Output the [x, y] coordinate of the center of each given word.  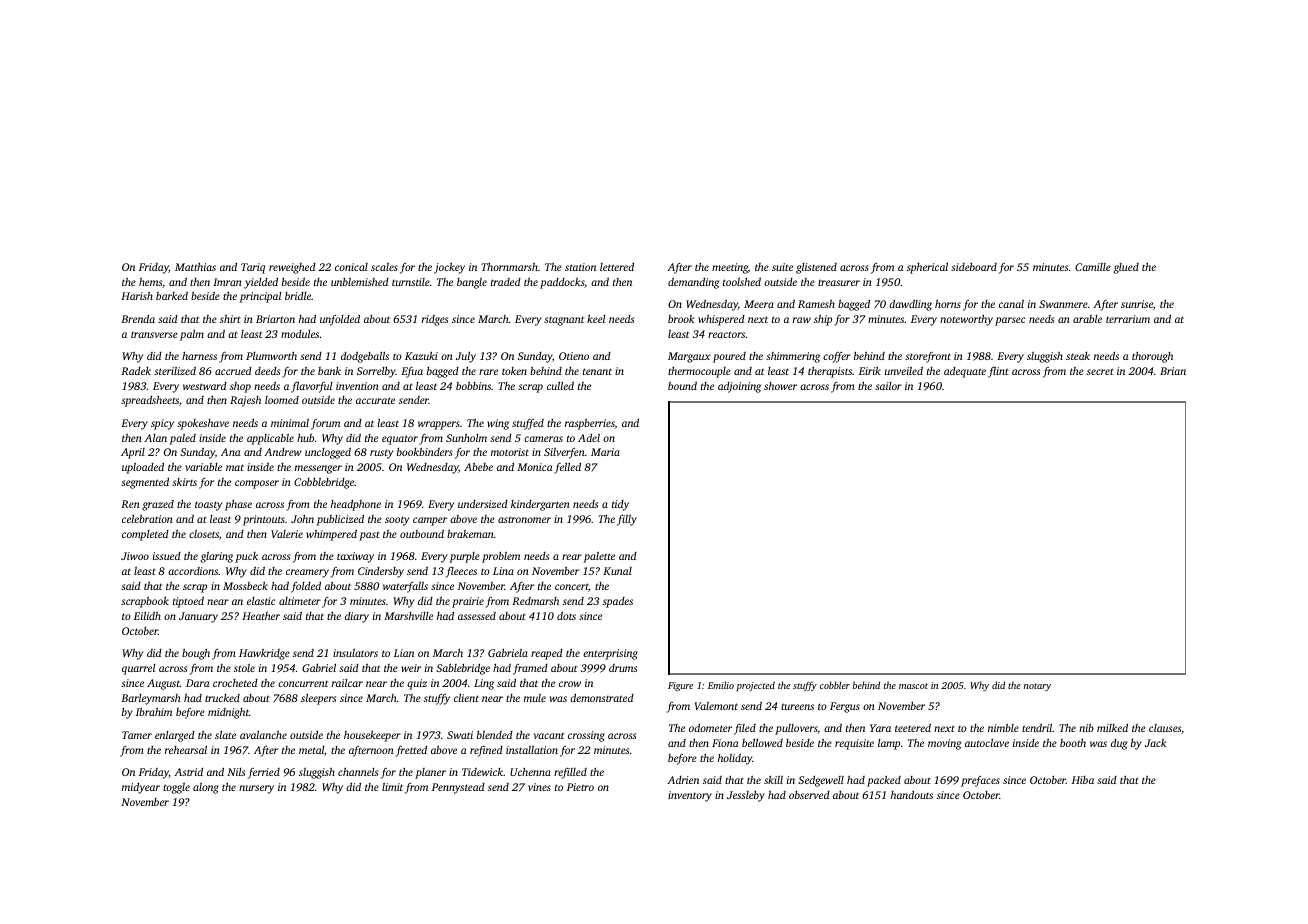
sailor [888, 386]
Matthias [195, 267]
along [206, 788]
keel [596, 318]
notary [1037, 687]
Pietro [580, 787]
